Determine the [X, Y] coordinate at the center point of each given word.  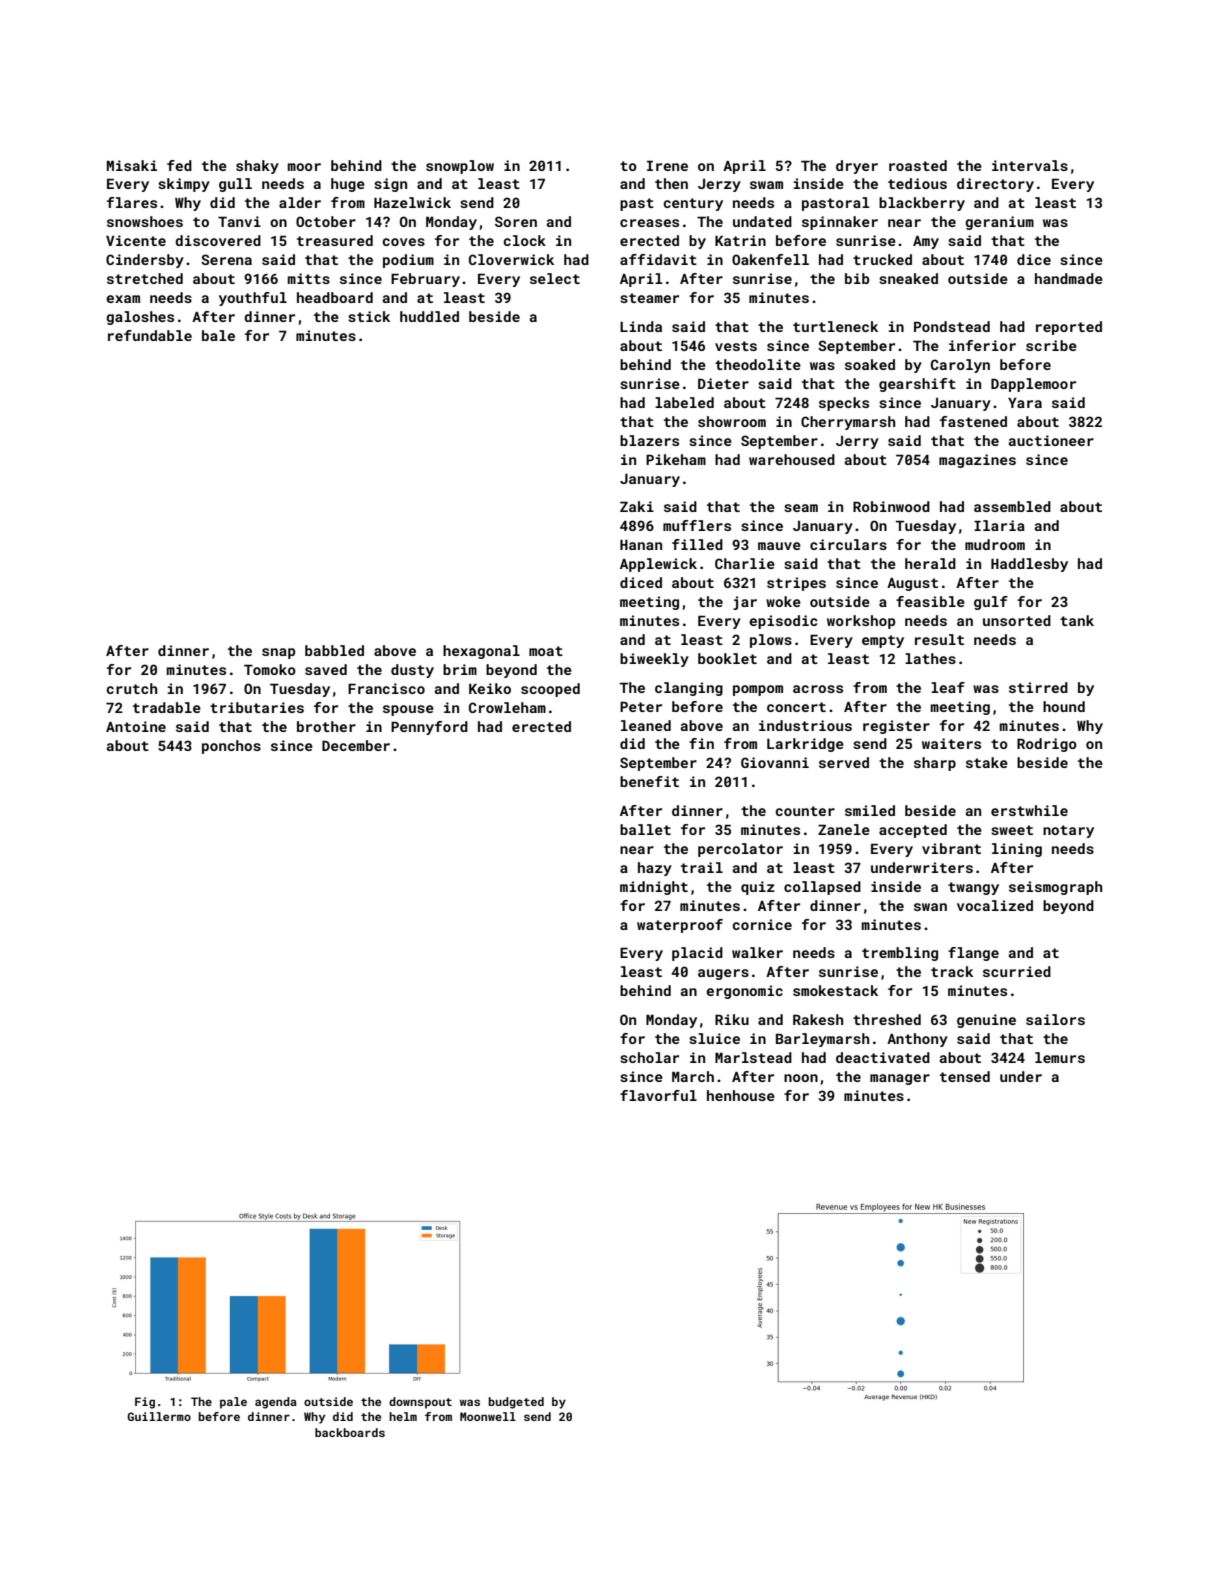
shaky [257, 167]
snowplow [460, 167]
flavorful [658, 1095]
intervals [1030, 165]
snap [278, 653]
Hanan [641, 545]
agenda [276, 1403]
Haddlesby [1029, 565]
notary [1068, 831]
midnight [654, 888]
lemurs [1060, 1057]
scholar [649, 1057]
